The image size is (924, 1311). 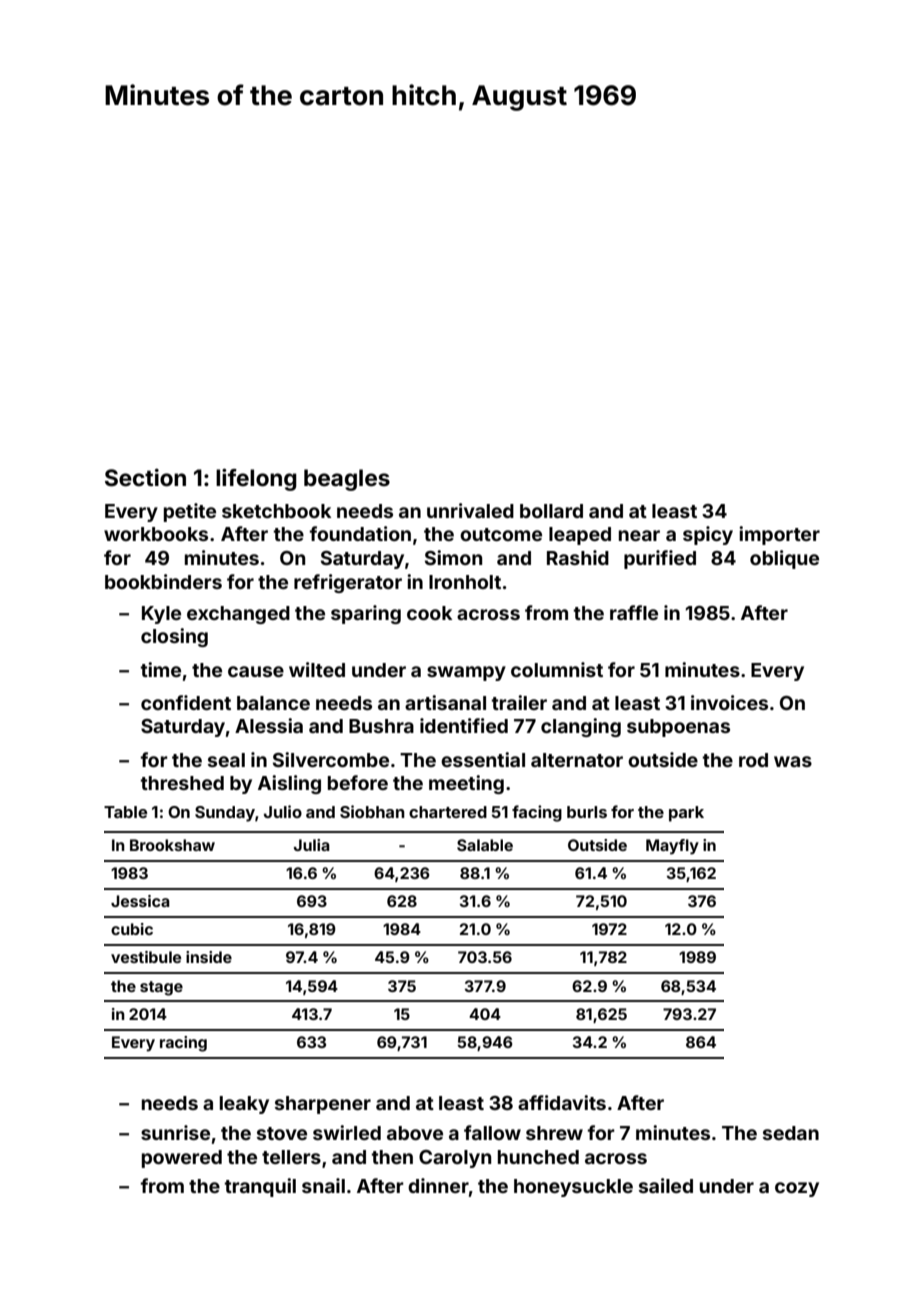 I want to click on tranquil, so click(x=260, y=1187).
